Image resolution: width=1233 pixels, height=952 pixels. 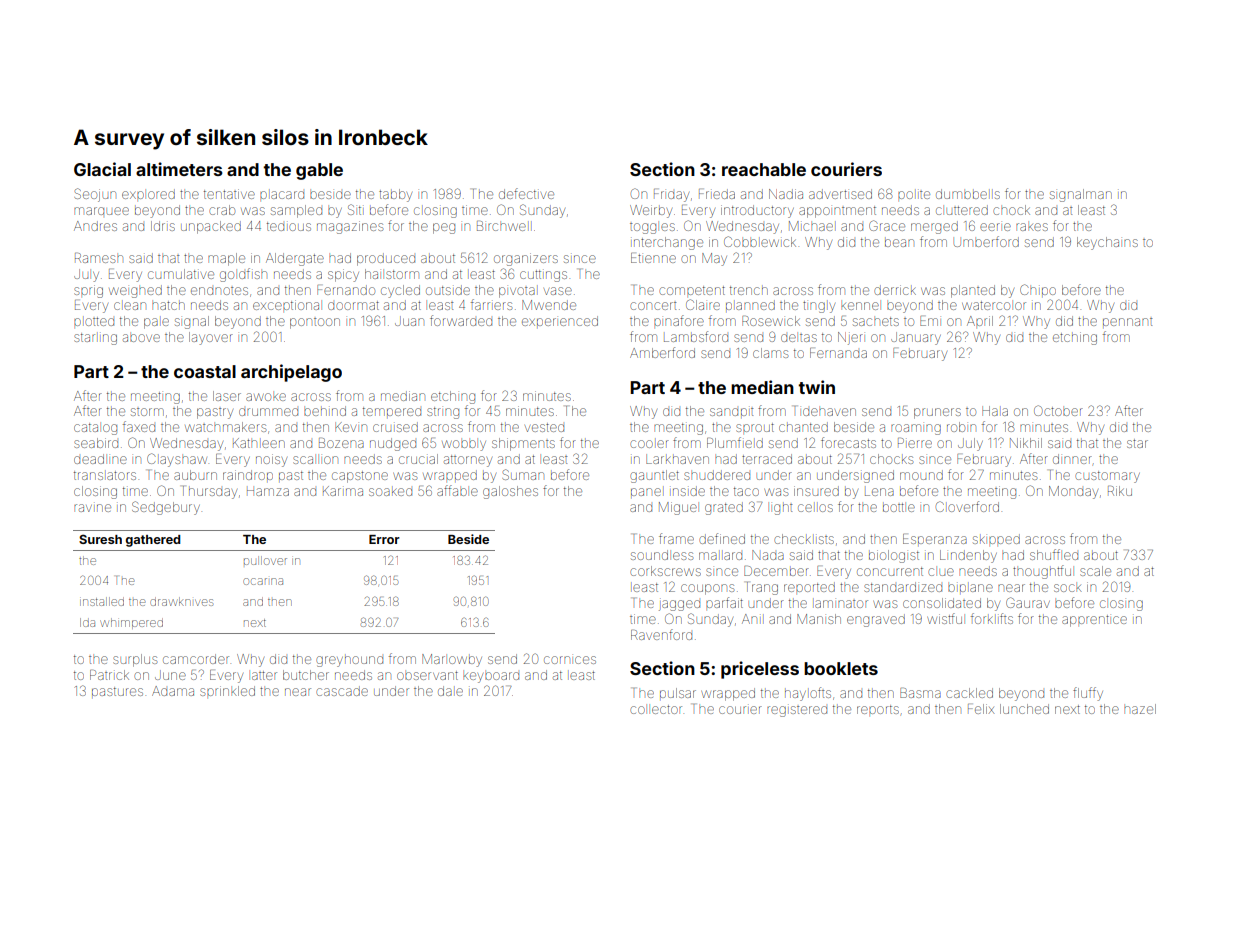 What do you see at coordinates (692, 290) in the document?
I see `competent` at bounding box center [692, 290].
